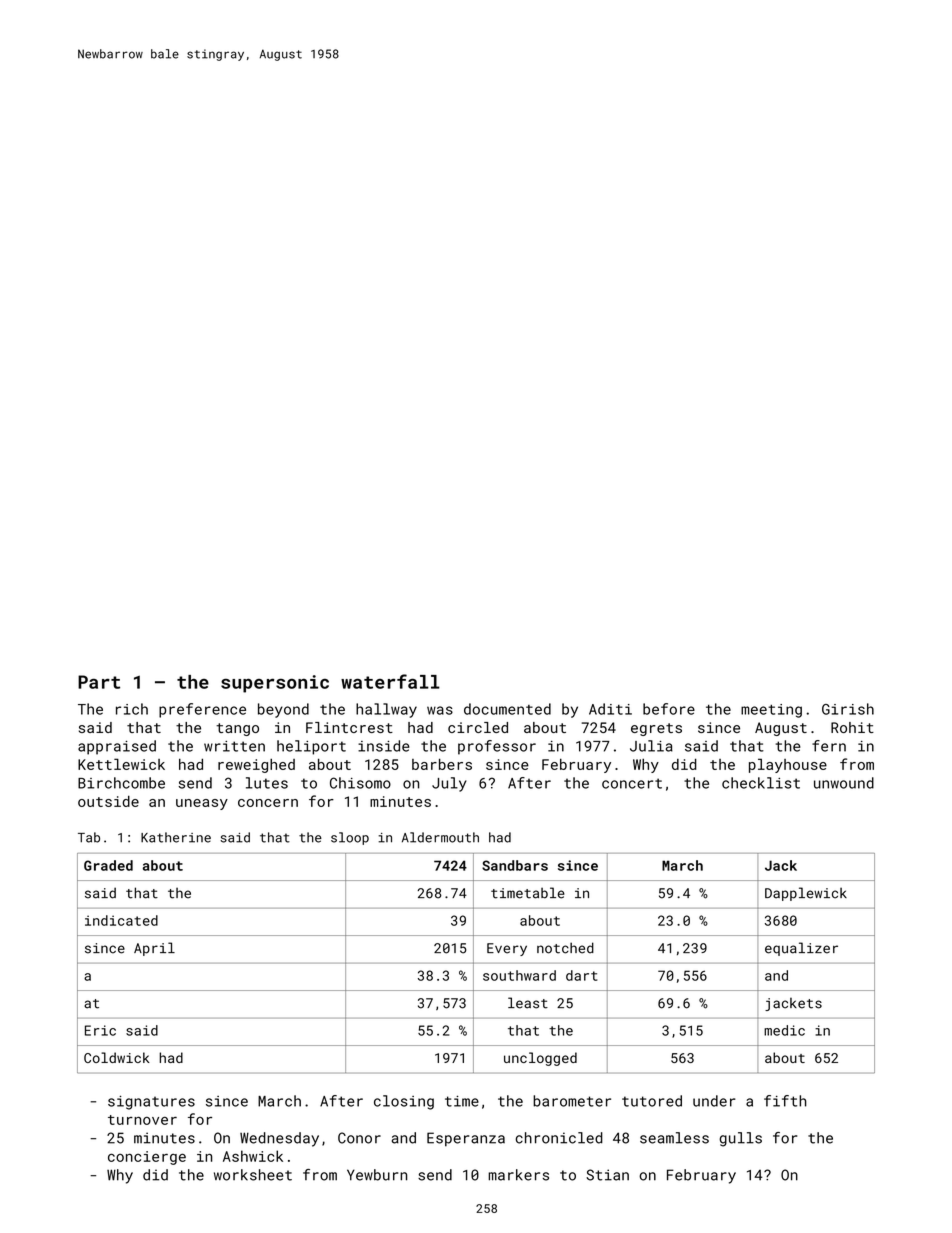 The image size is (952, 1233). I want to click on concern, so click(268, 803).
